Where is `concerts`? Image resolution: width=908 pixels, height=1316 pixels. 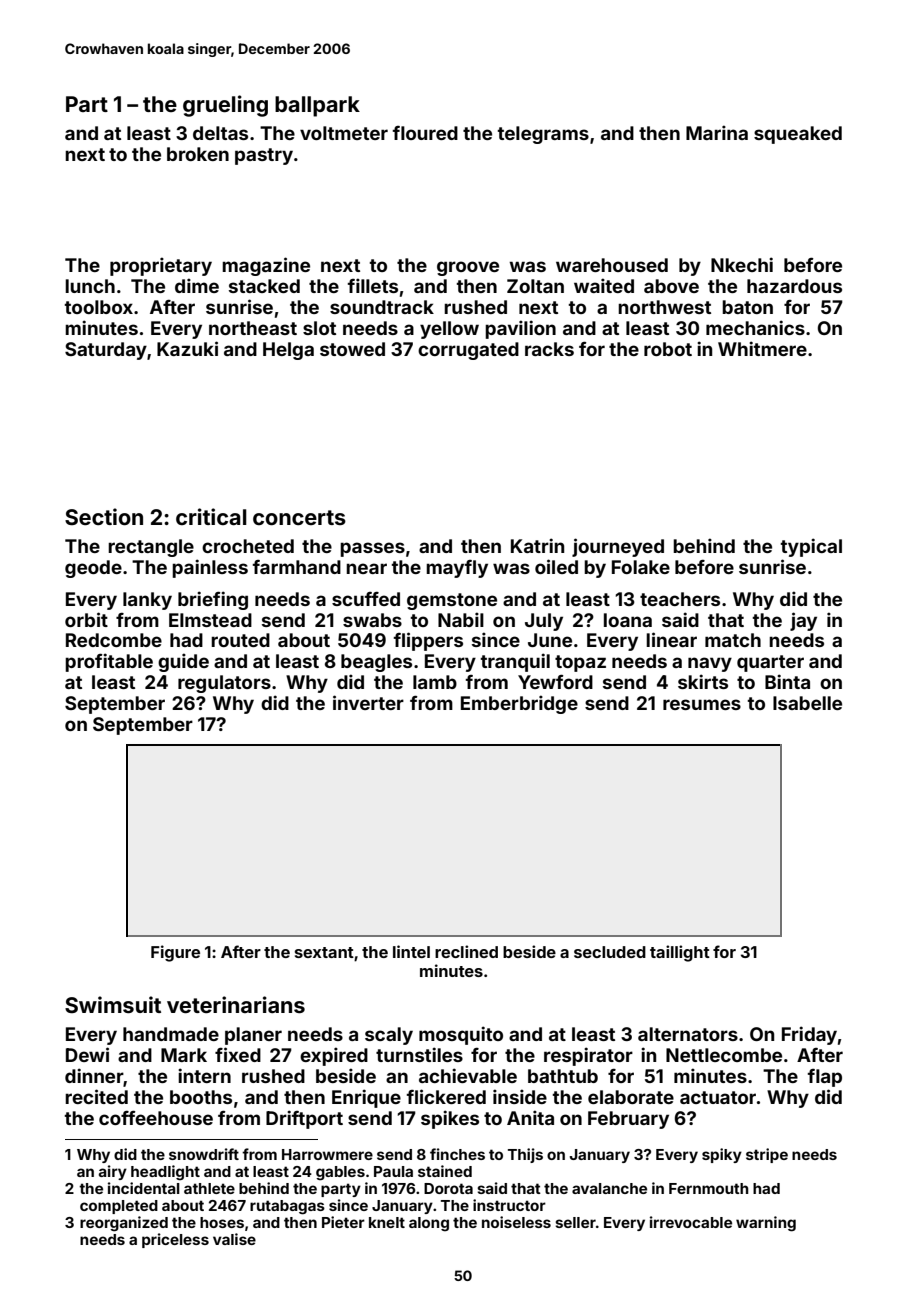
concerts is located at coordinates (299, 517).
